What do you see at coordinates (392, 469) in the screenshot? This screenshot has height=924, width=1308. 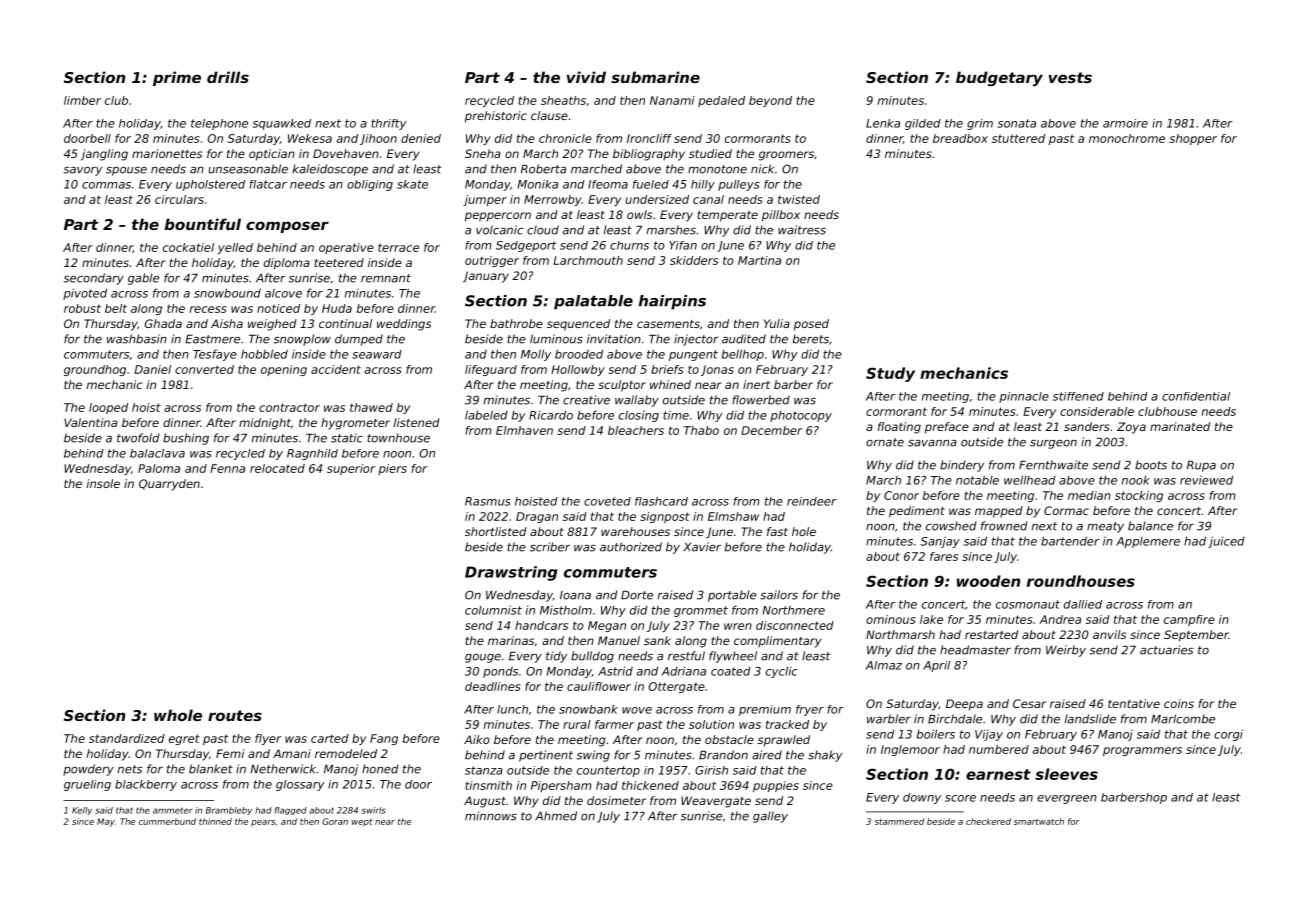 I see `piers` at bounding box center [392, 469].
